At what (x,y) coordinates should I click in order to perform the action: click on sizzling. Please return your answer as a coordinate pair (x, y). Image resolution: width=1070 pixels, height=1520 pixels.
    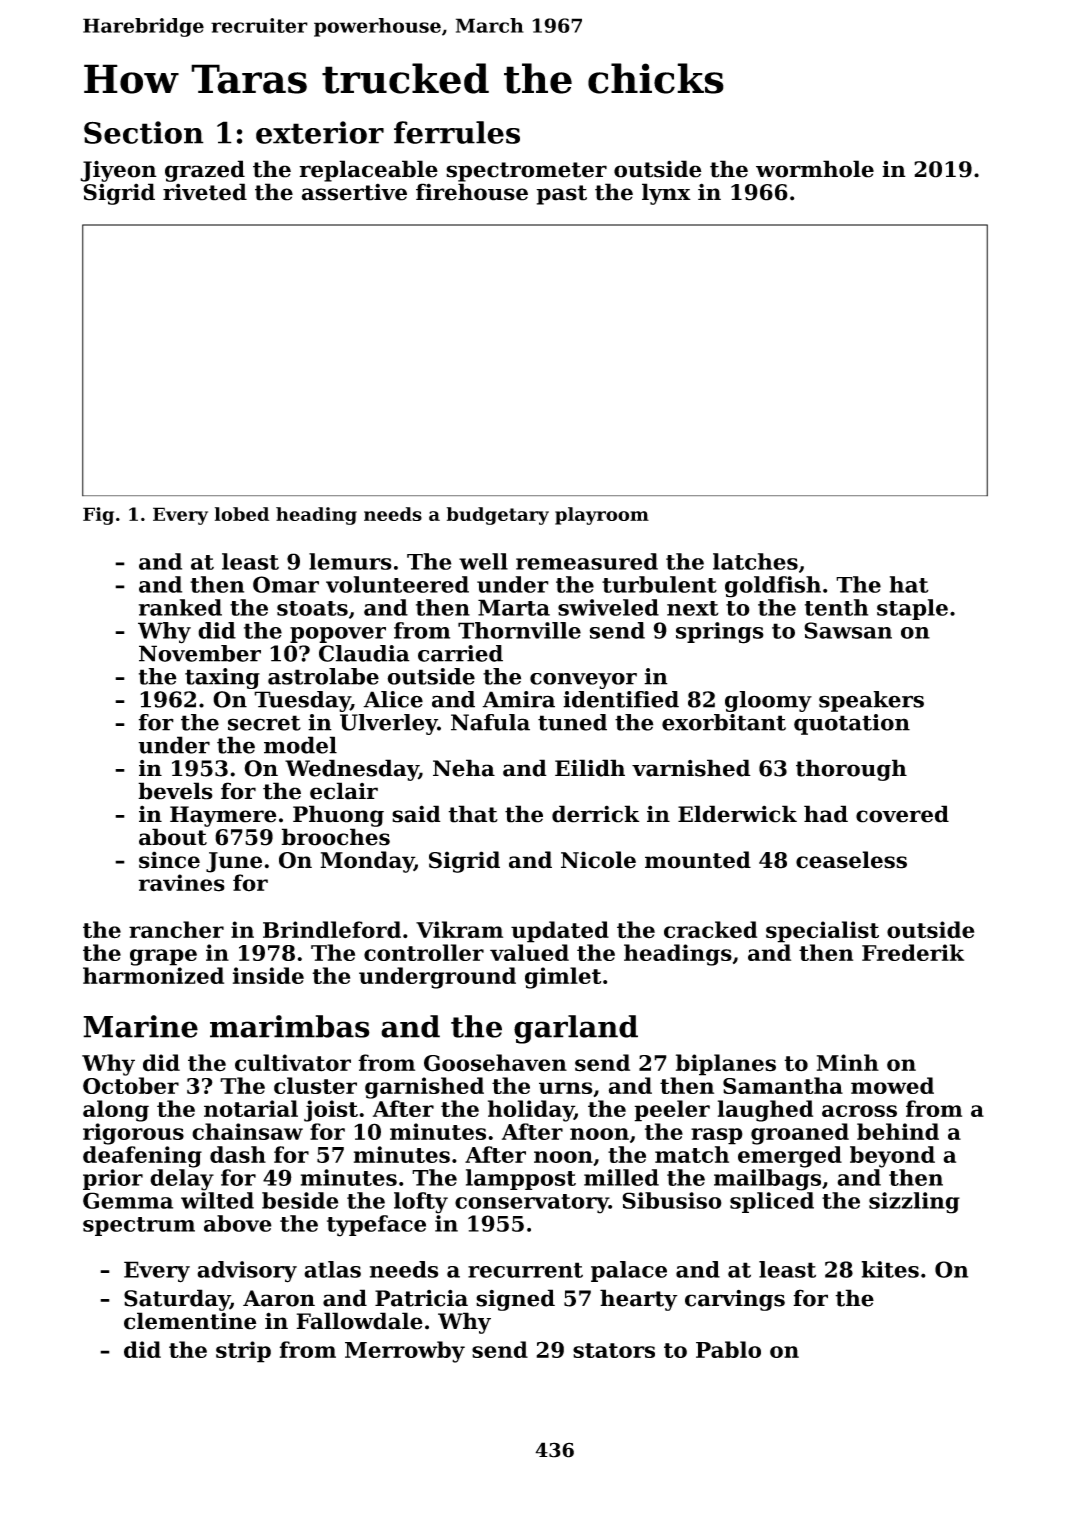
    Looking at the image, I should click on (914, 1203).
